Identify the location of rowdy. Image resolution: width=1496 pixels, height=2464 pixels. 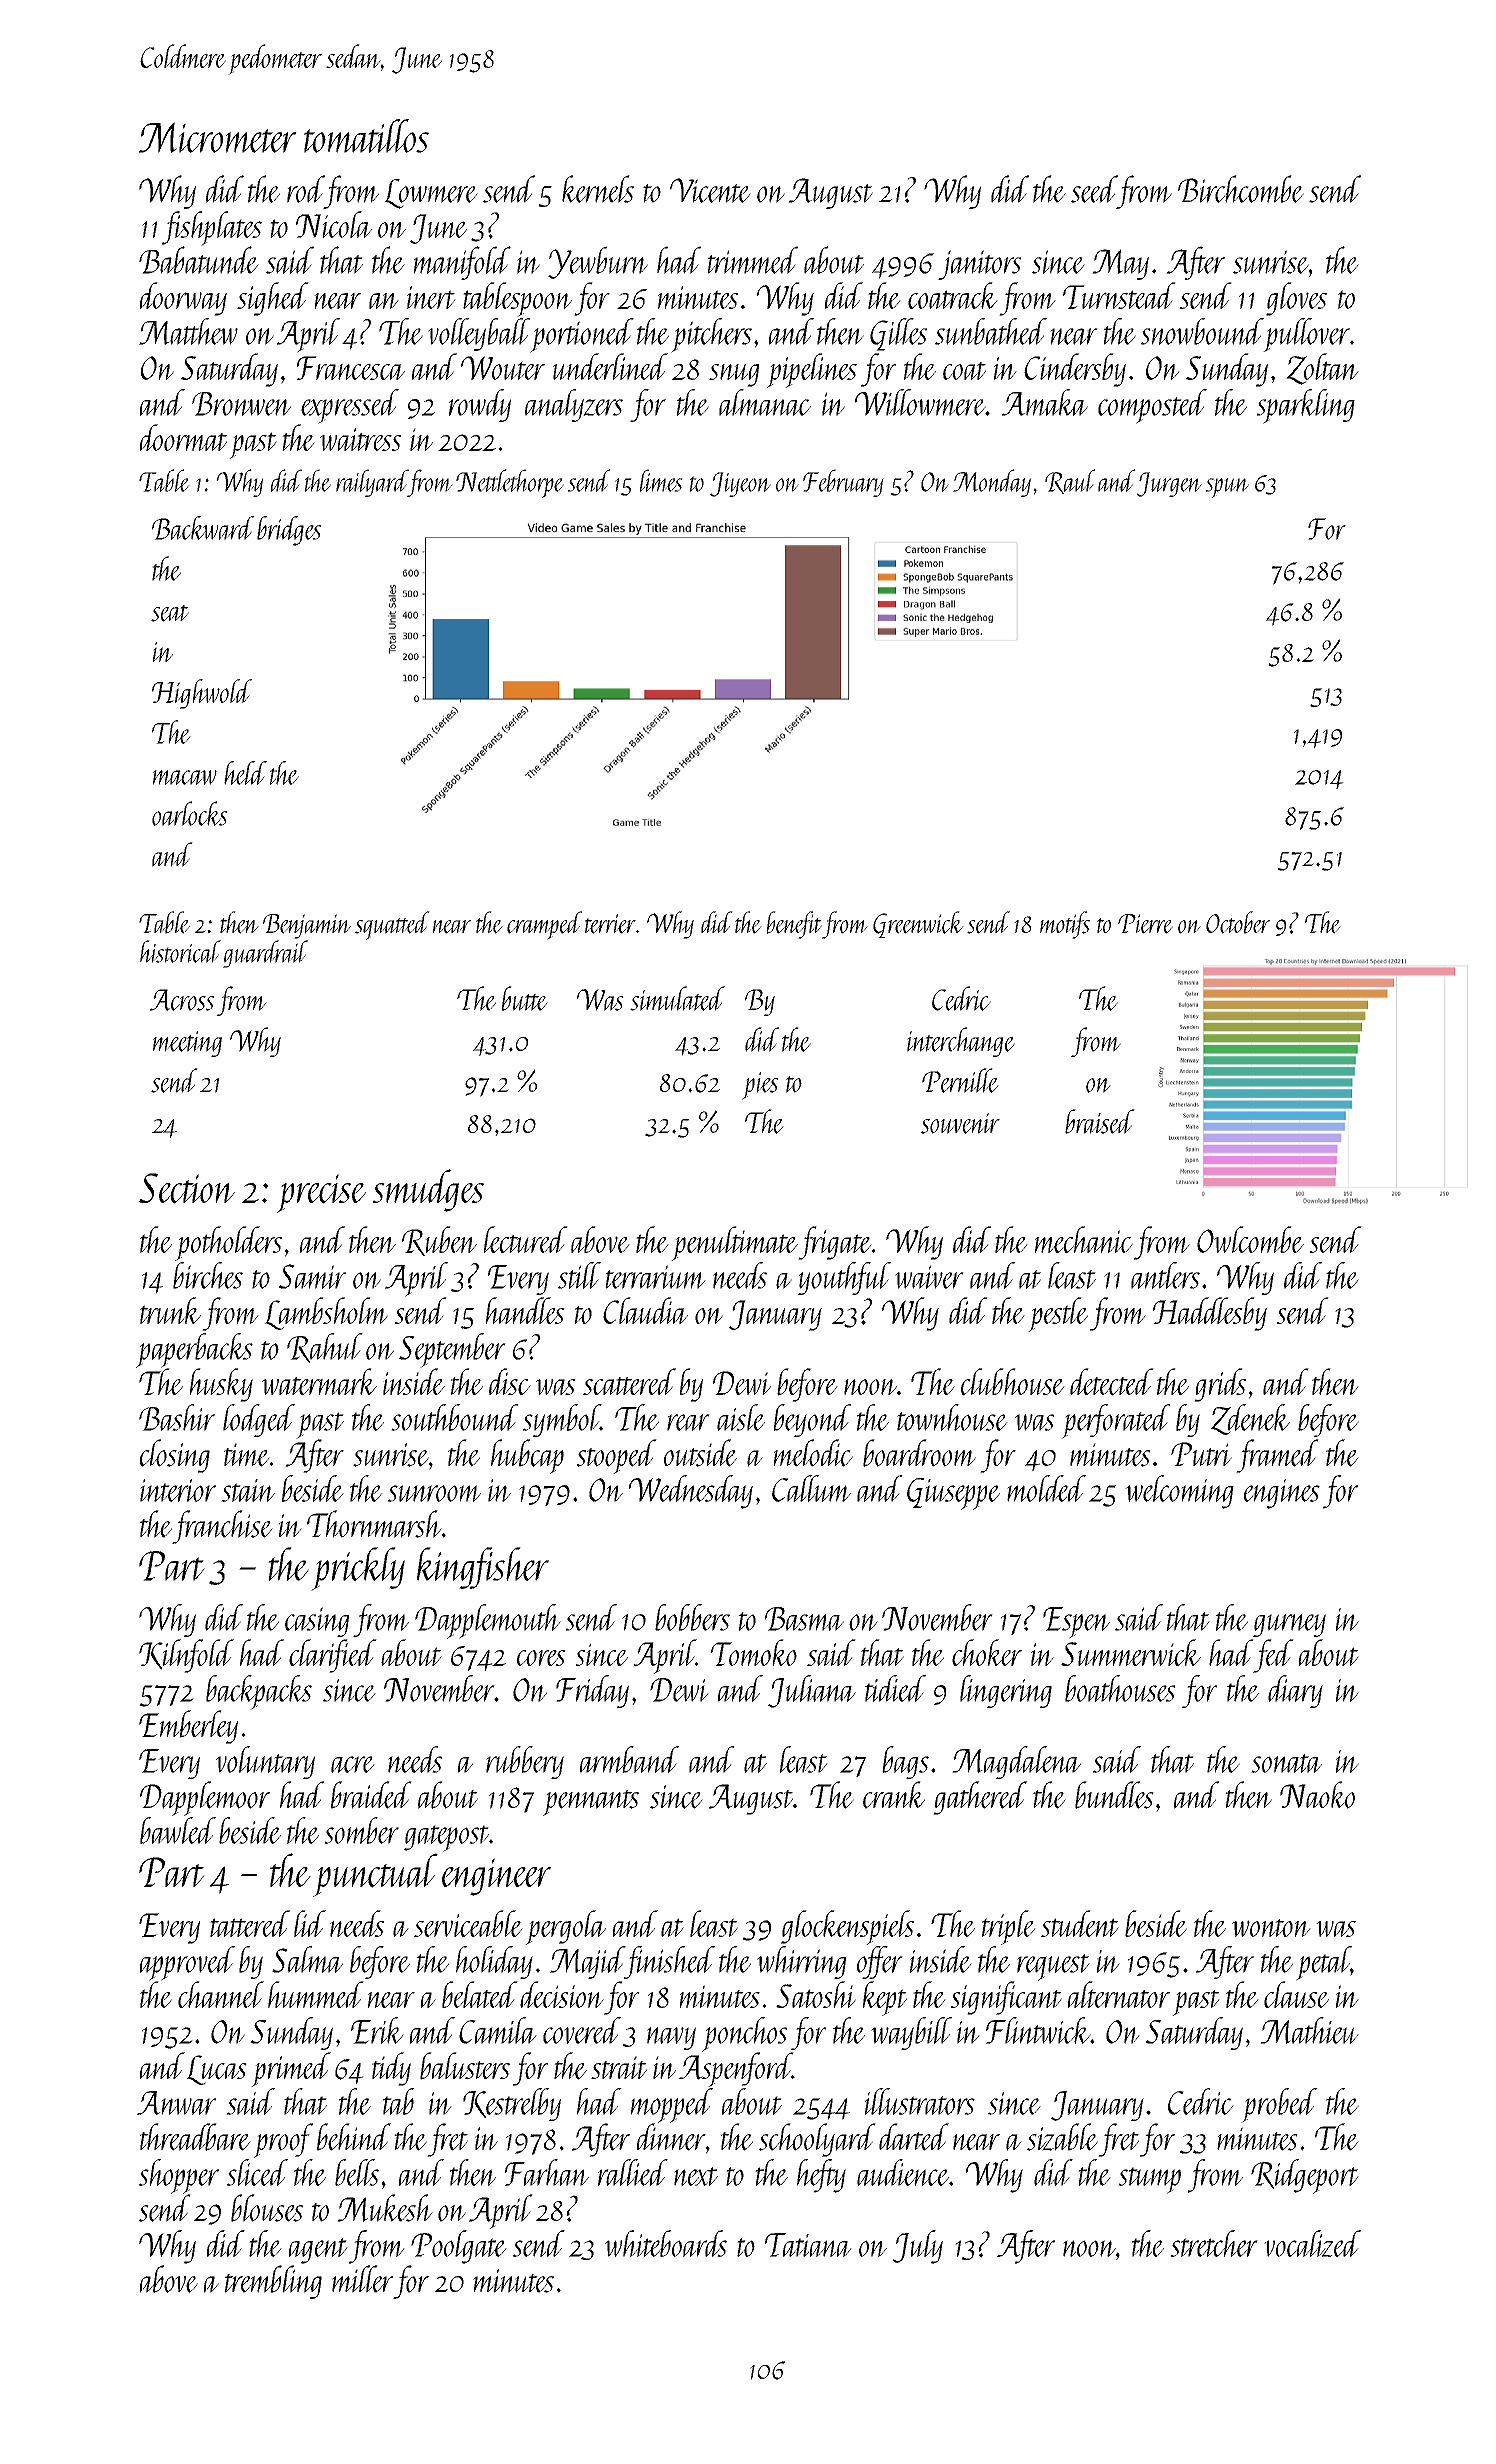
(480, 405).
